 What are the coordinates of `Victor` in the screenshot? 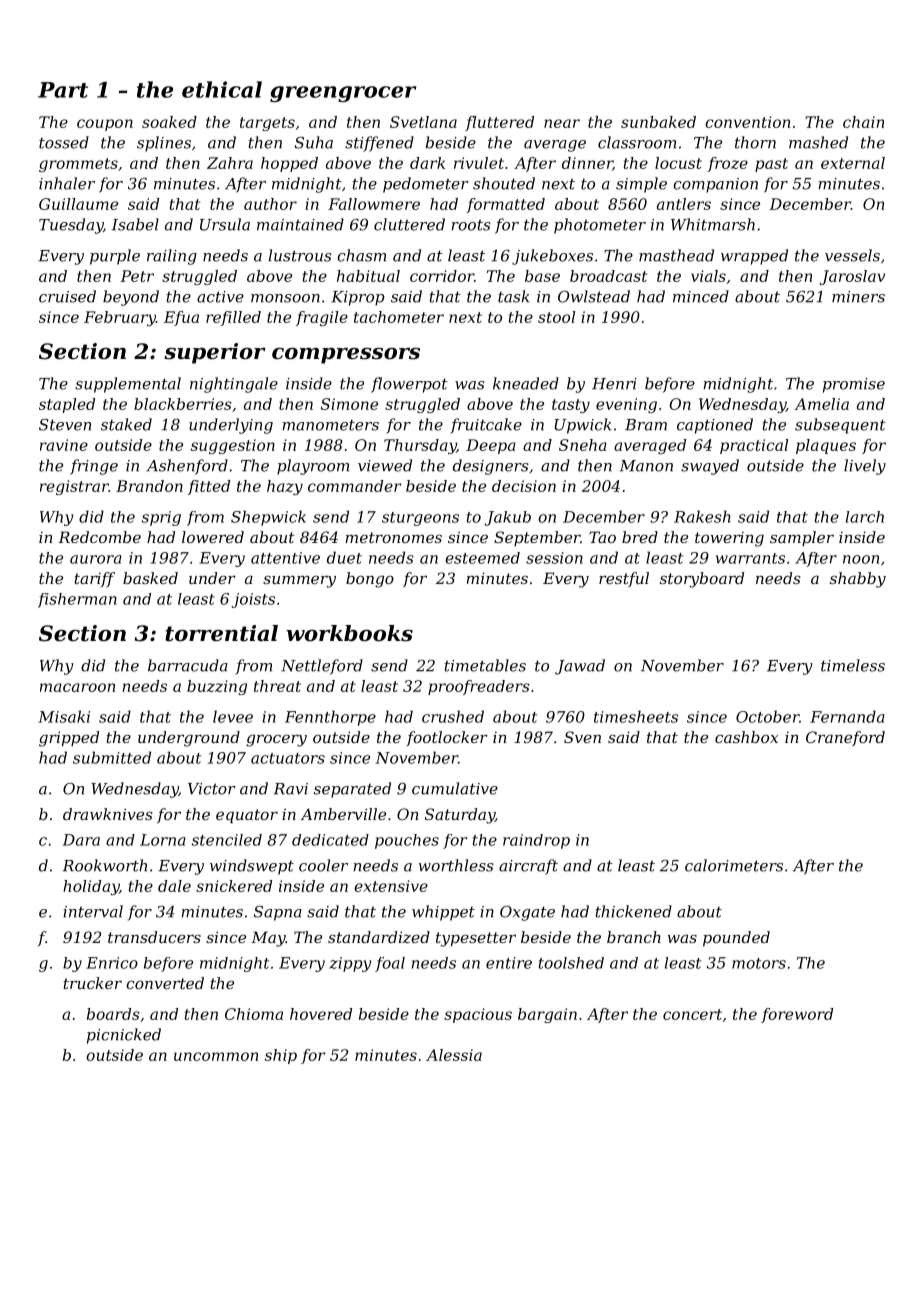 It's located at (212, 789).
